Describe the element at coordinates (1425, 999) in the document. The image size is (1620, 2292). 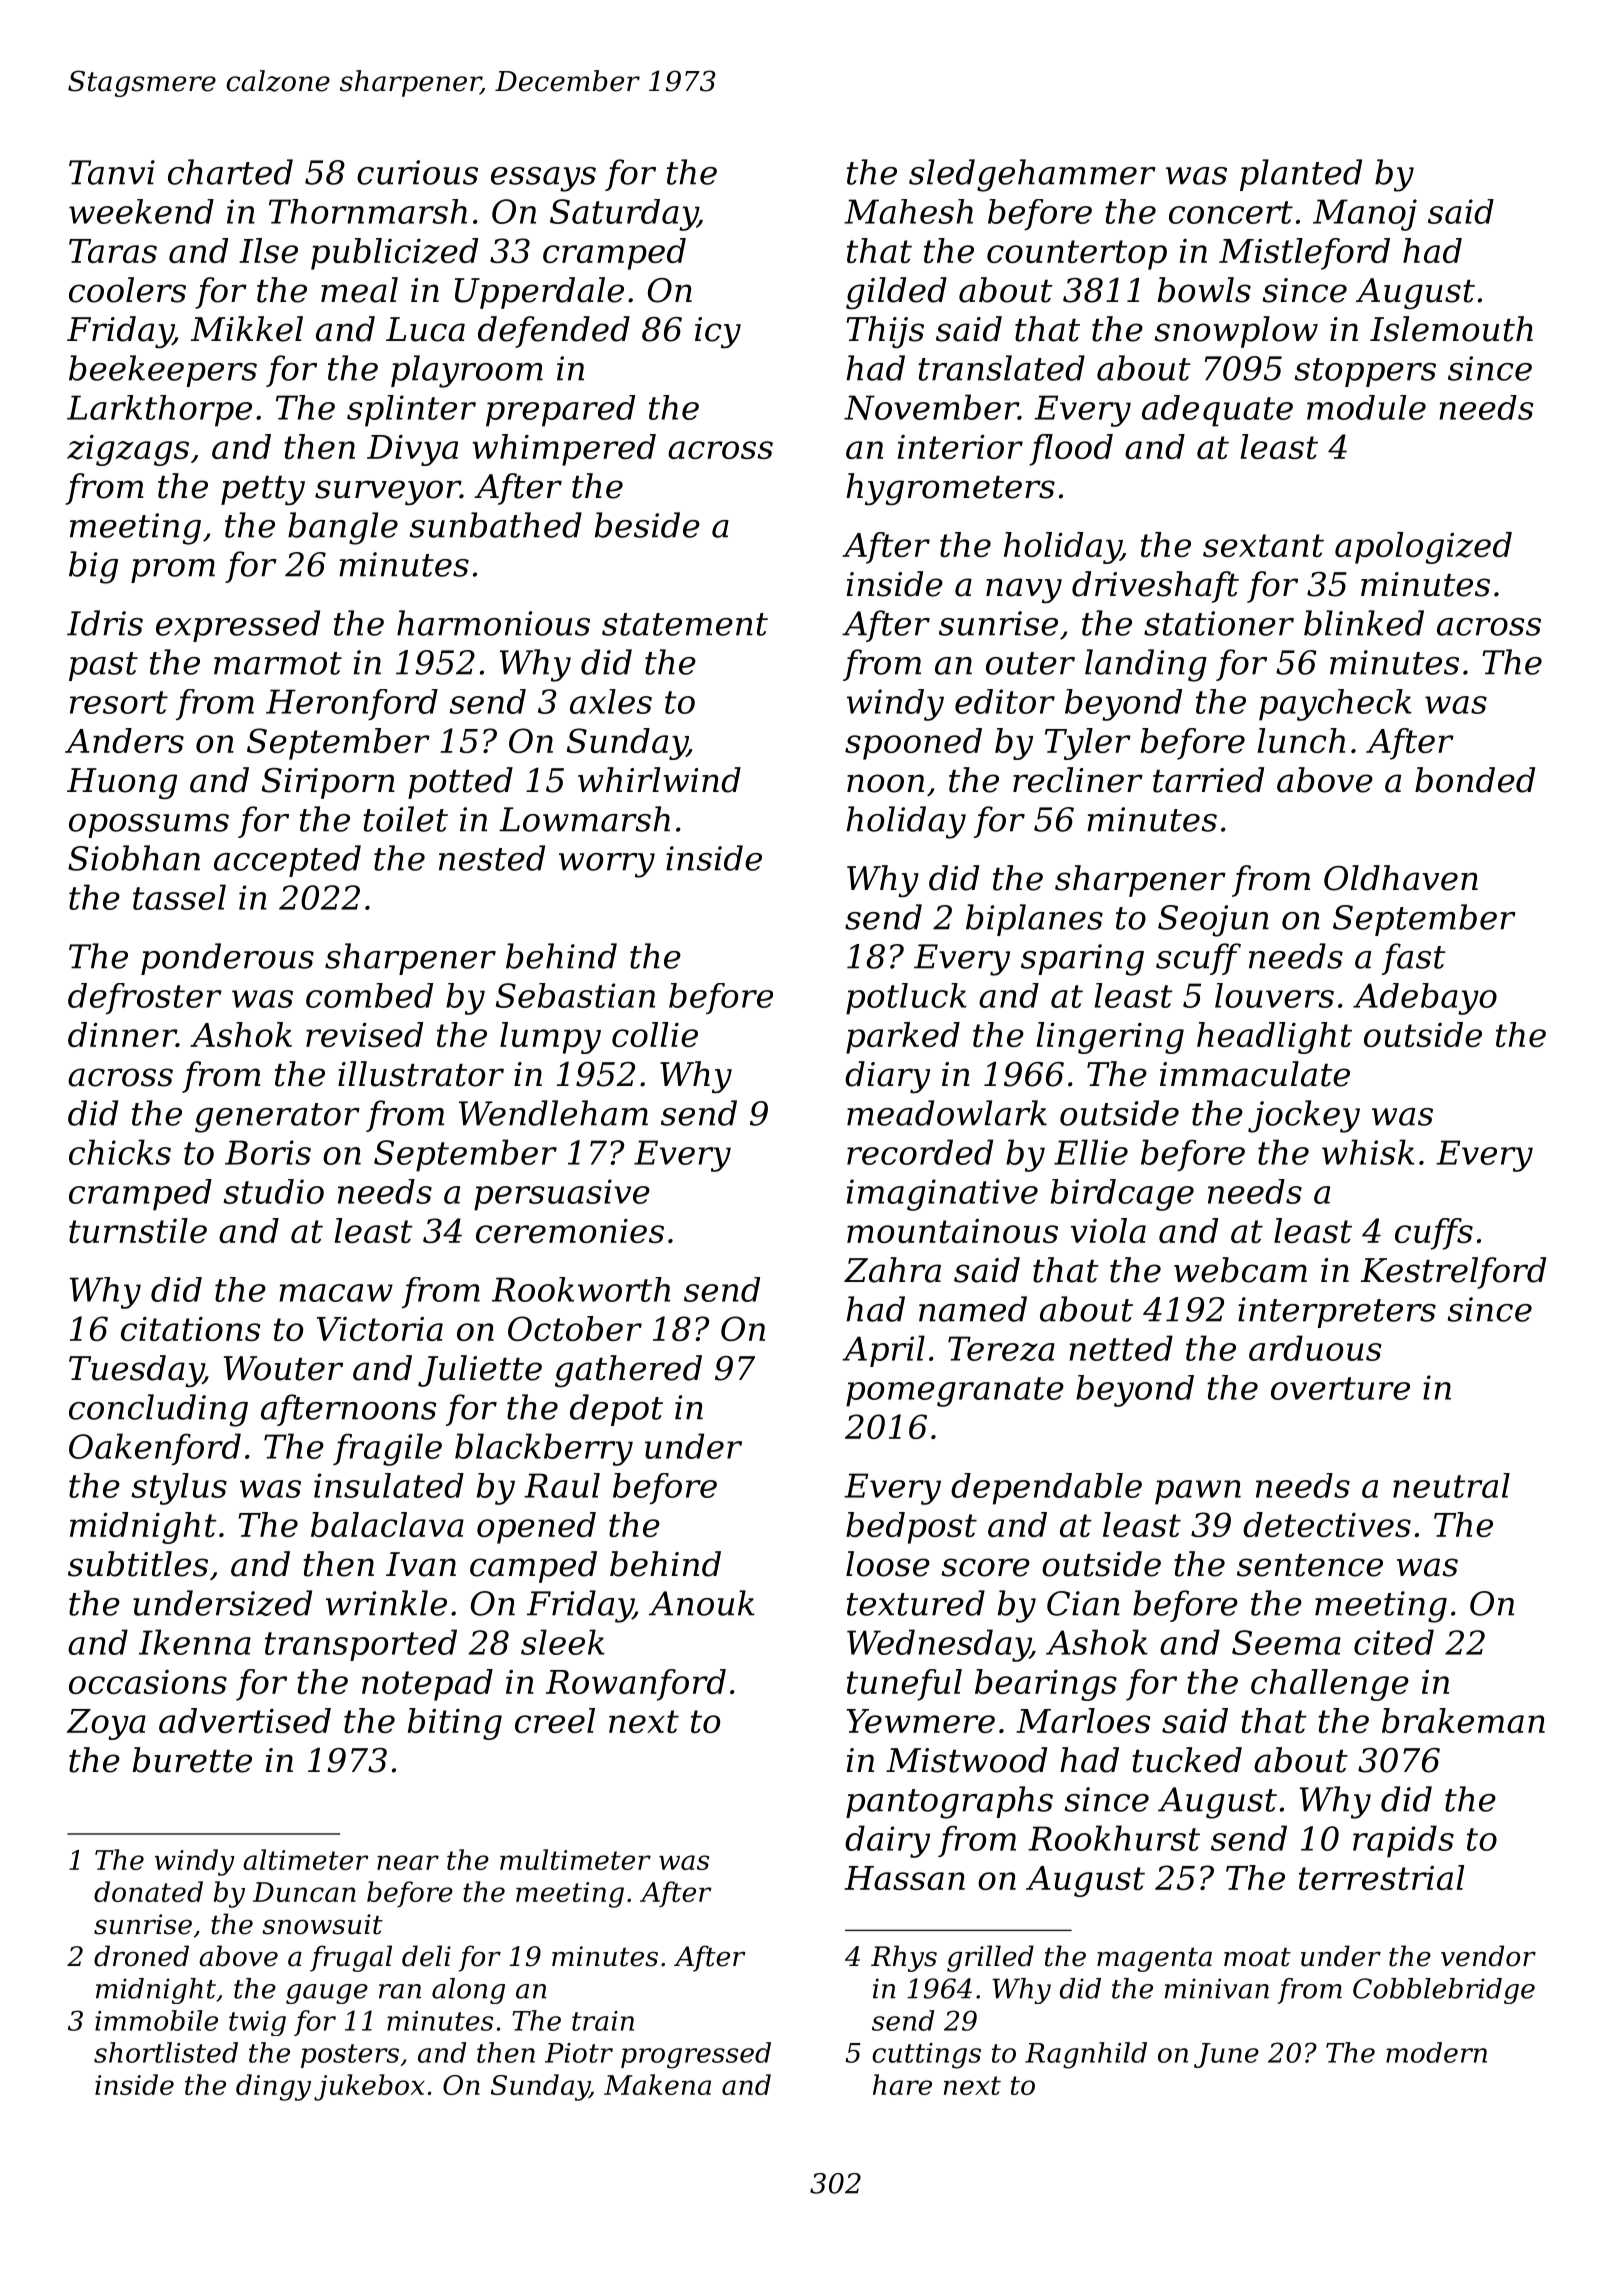
I see `Adebayo` at that location.
